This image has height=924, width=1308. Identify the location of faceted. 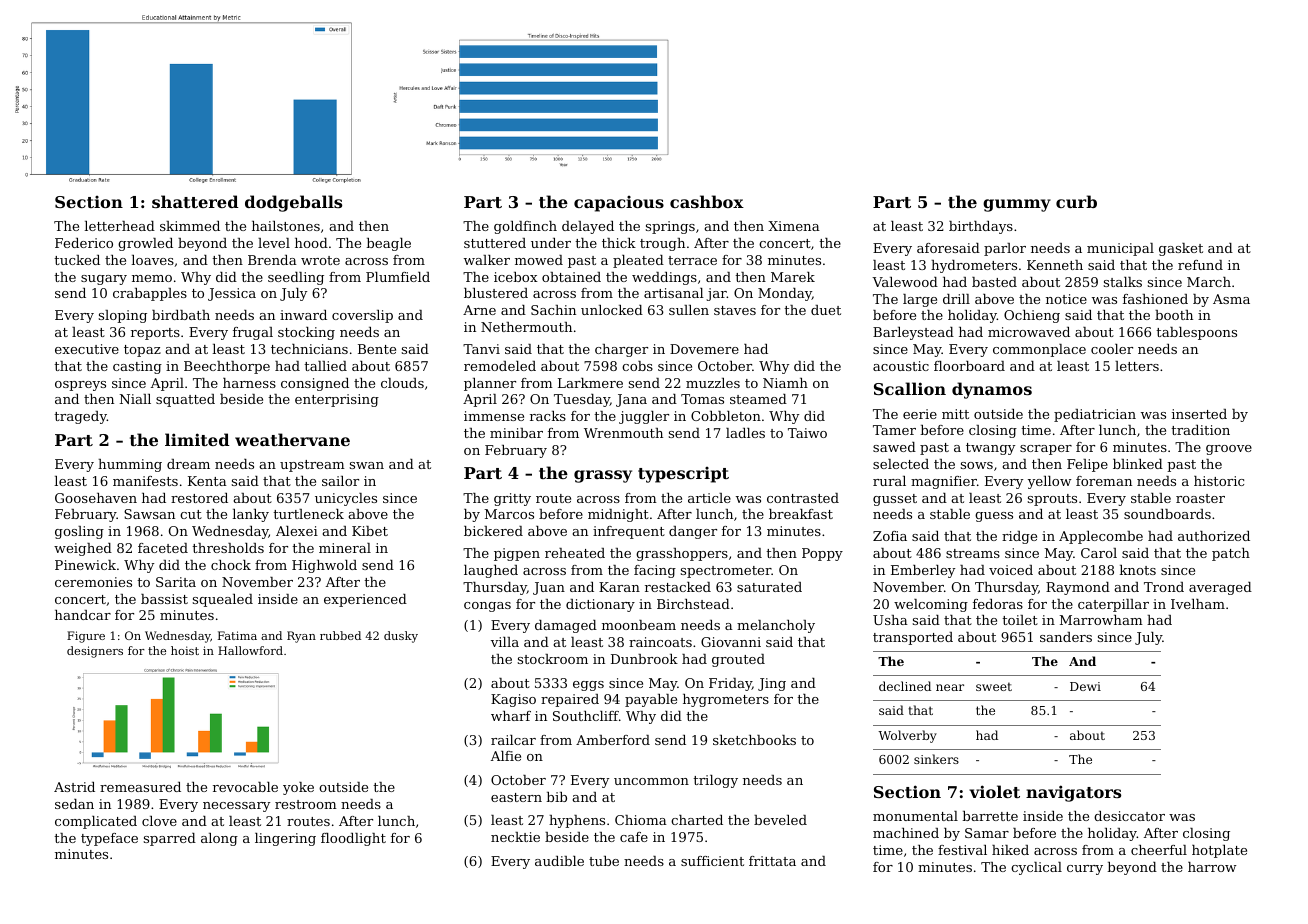
(163, 548).
